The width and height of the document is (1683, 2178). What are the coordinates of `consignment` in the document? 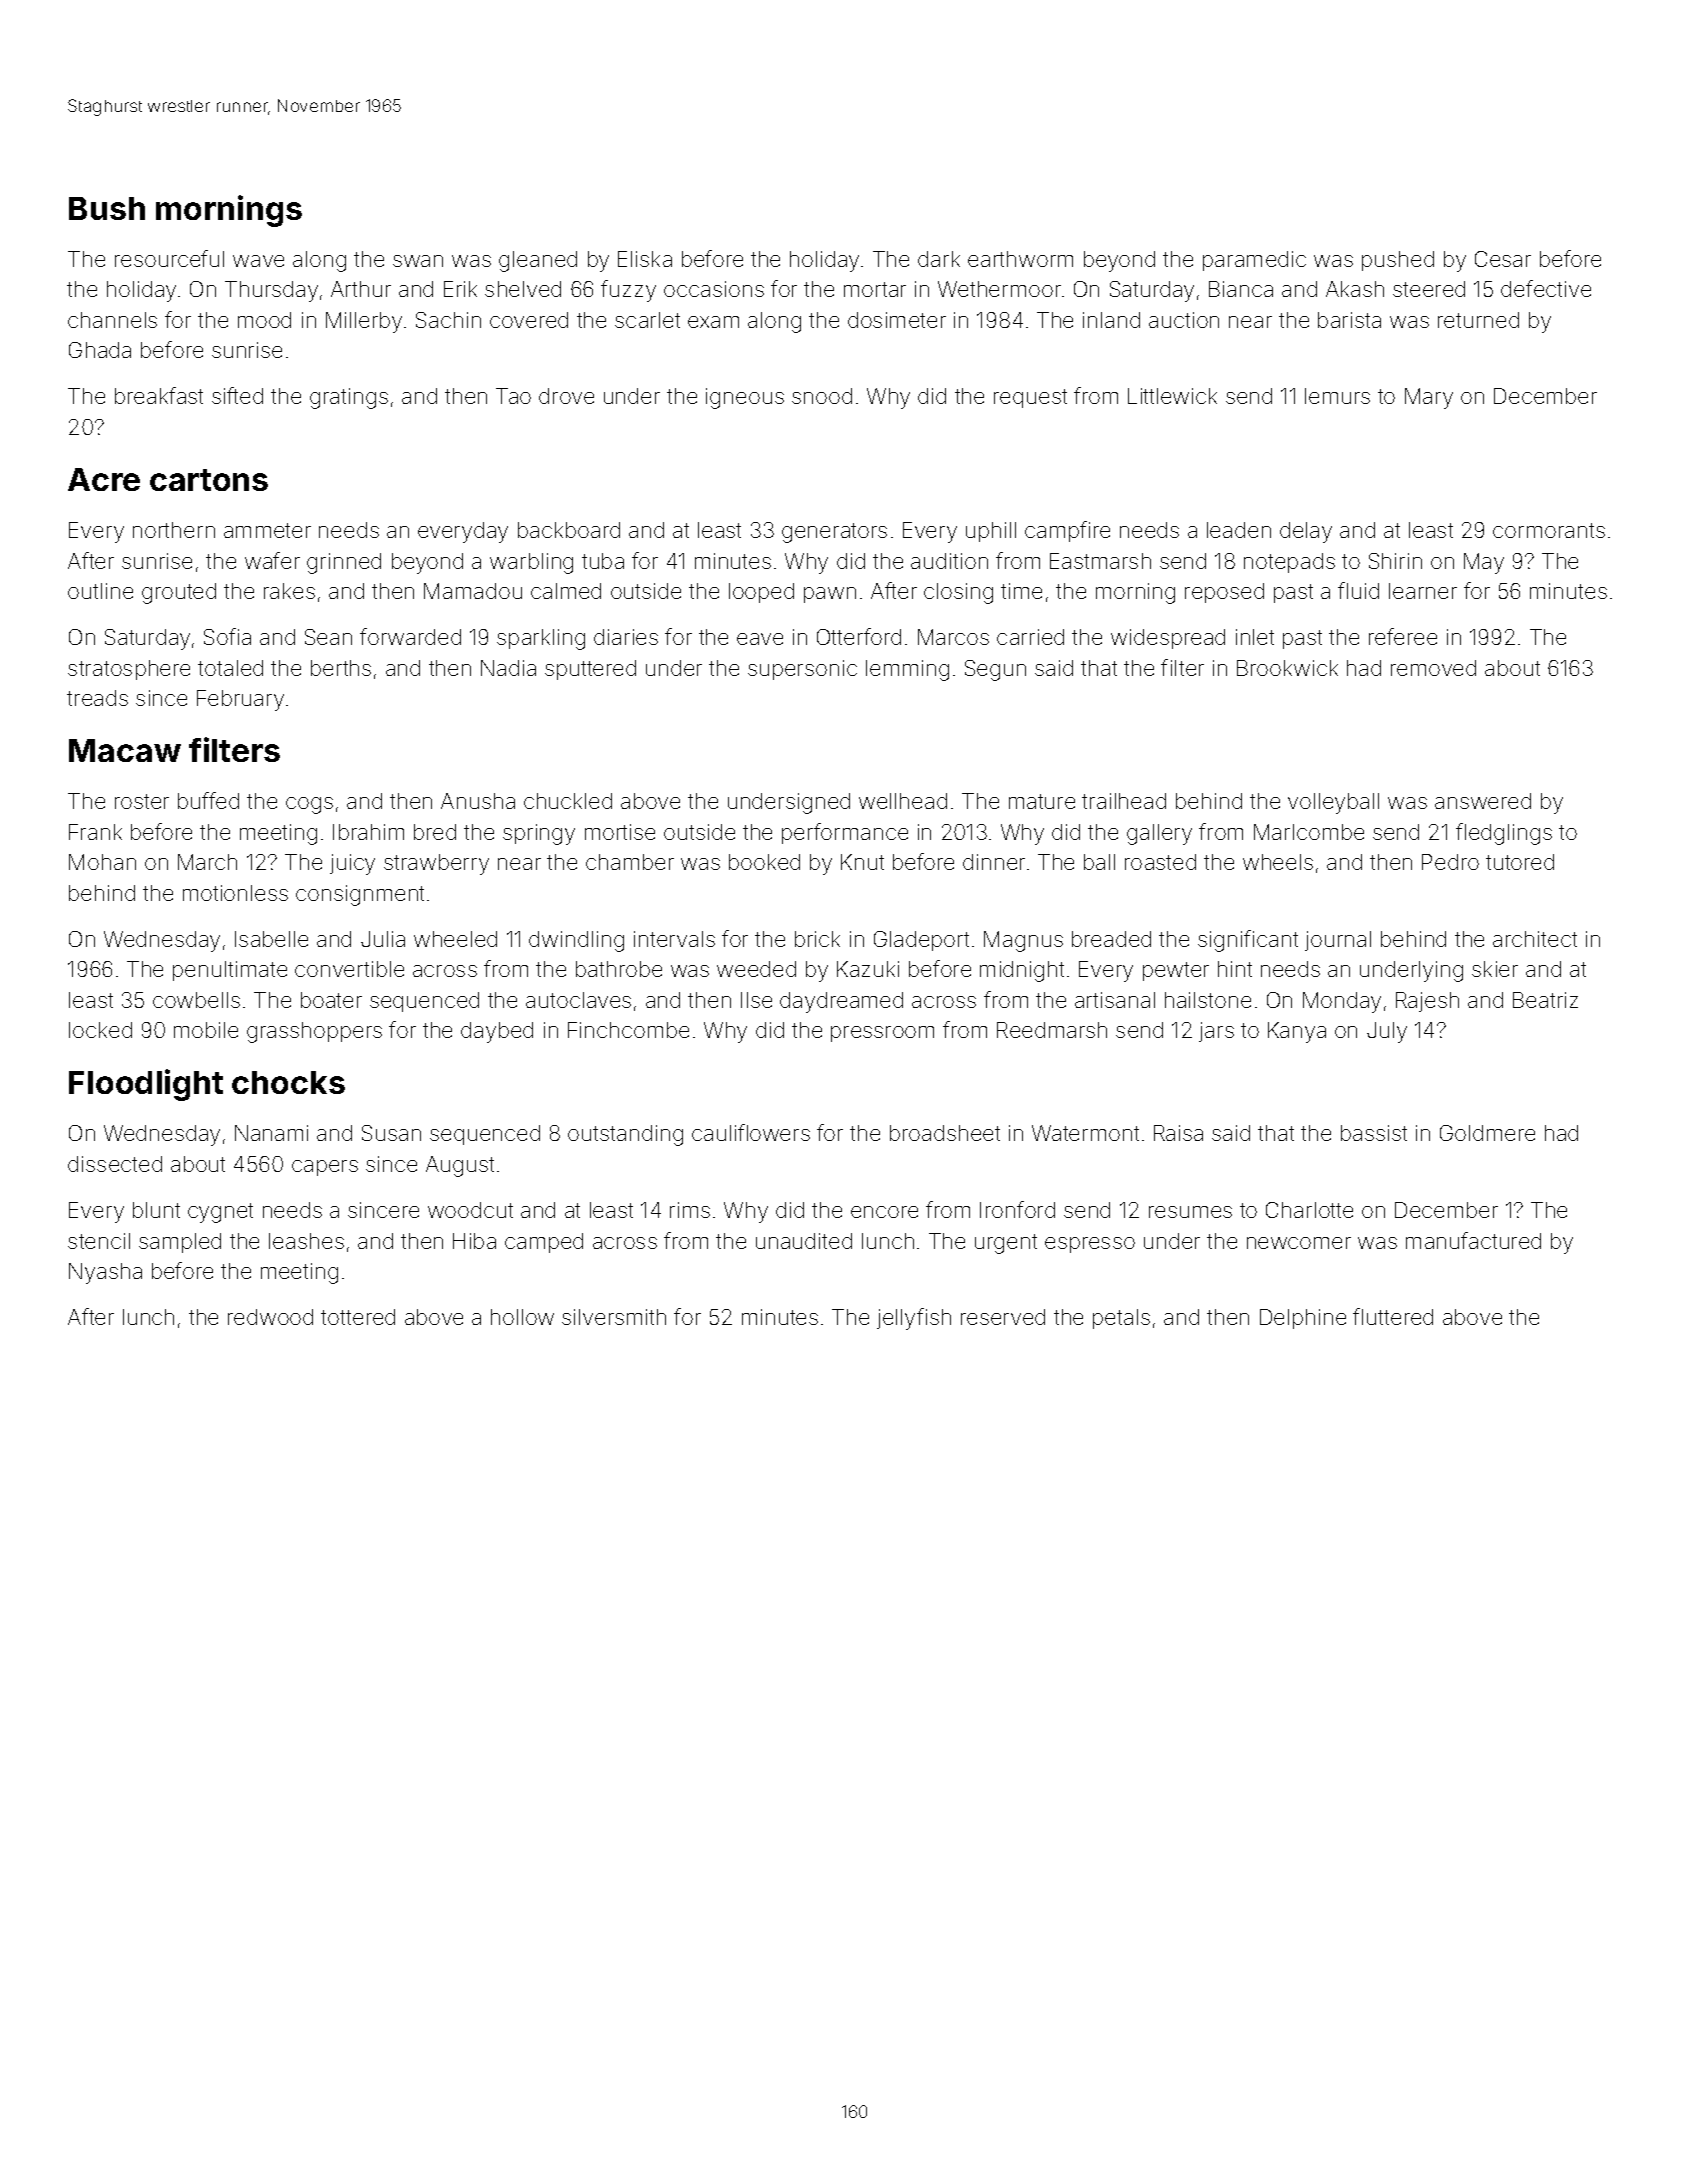 It's located at (360, 895).
